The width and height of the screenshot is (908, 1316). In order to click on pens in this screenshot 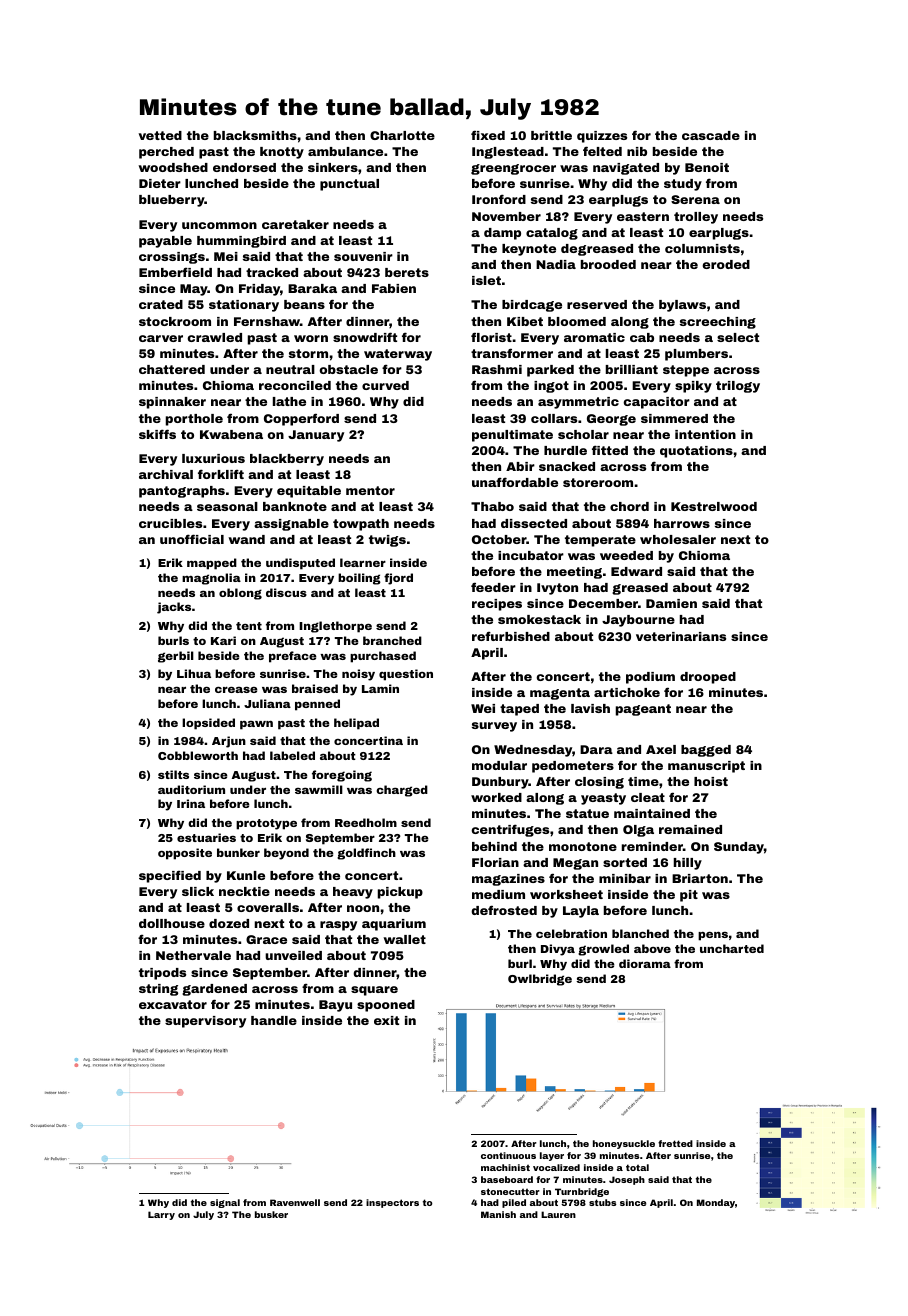, I will do `click(713, 936)`.
